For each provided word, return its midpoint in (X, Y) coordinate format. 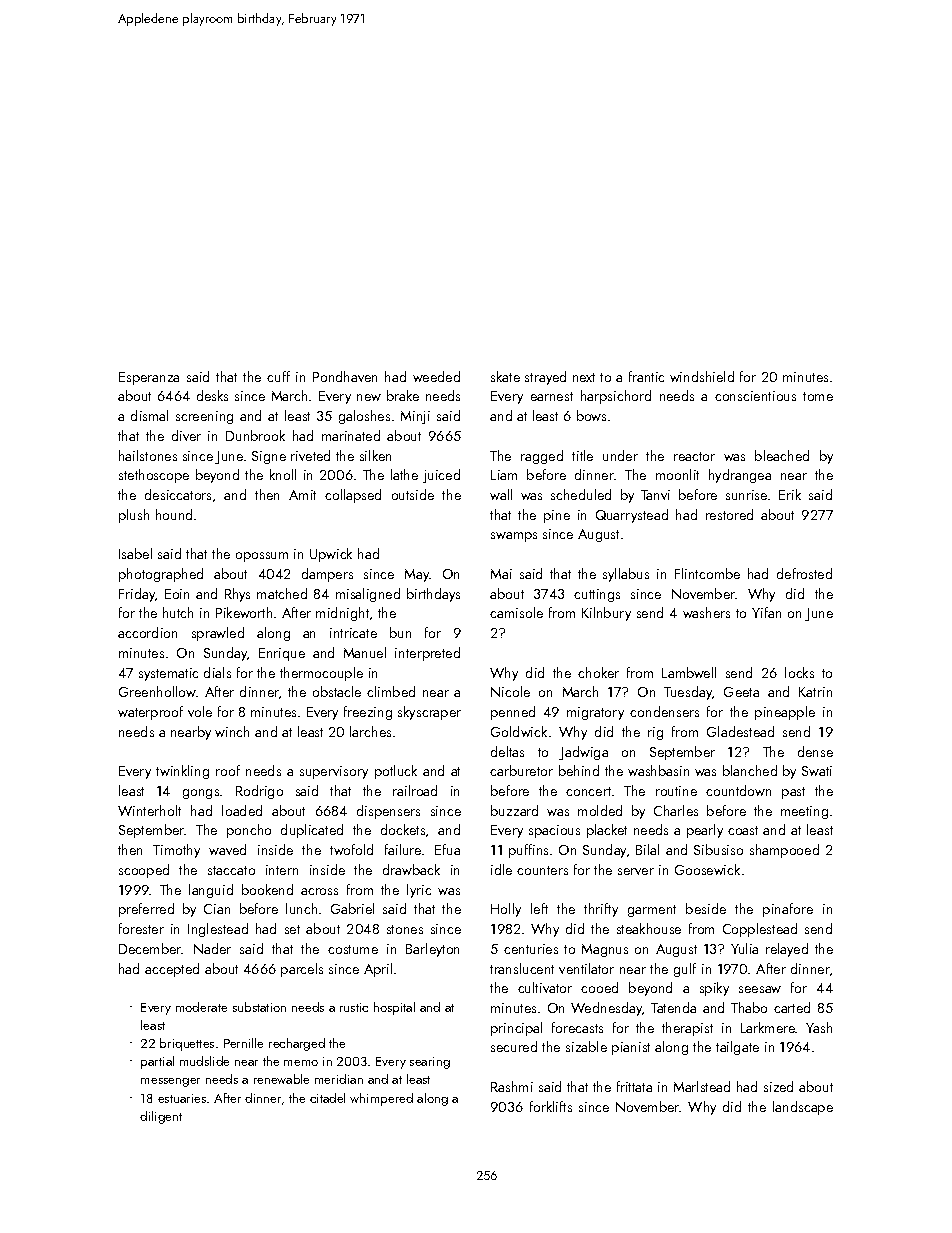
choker (598, 672)
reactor (694, 456)
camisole (516, 612)
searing (430, 1063)
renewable (281, 1079)
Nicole (510, 691)
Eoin (177, 594)
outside (413, 494)
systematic (168, 674)
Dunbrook (255, 435)
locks (799, 672)
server (636, 871)
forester (141, 928)
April (378, 970)
